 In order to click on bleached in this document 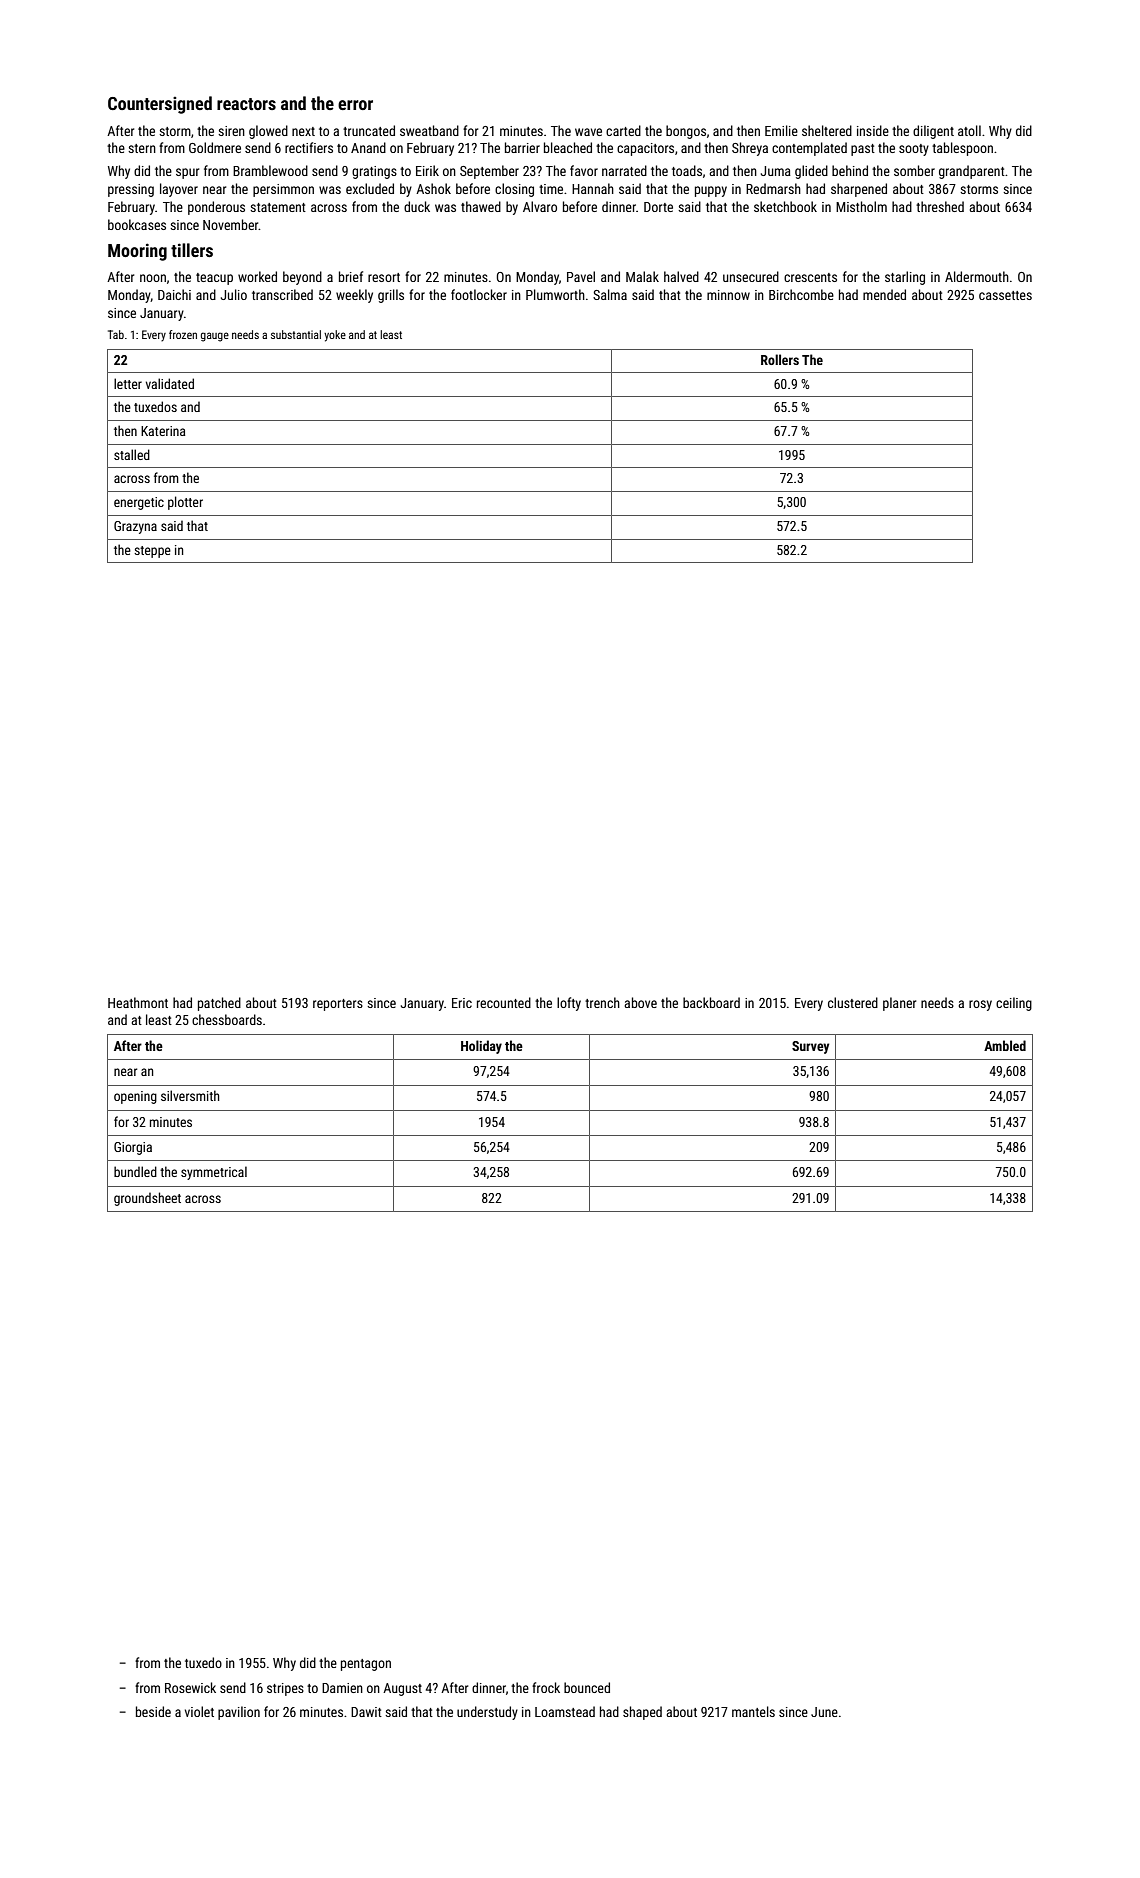, I will do `click(568, 147)`.
